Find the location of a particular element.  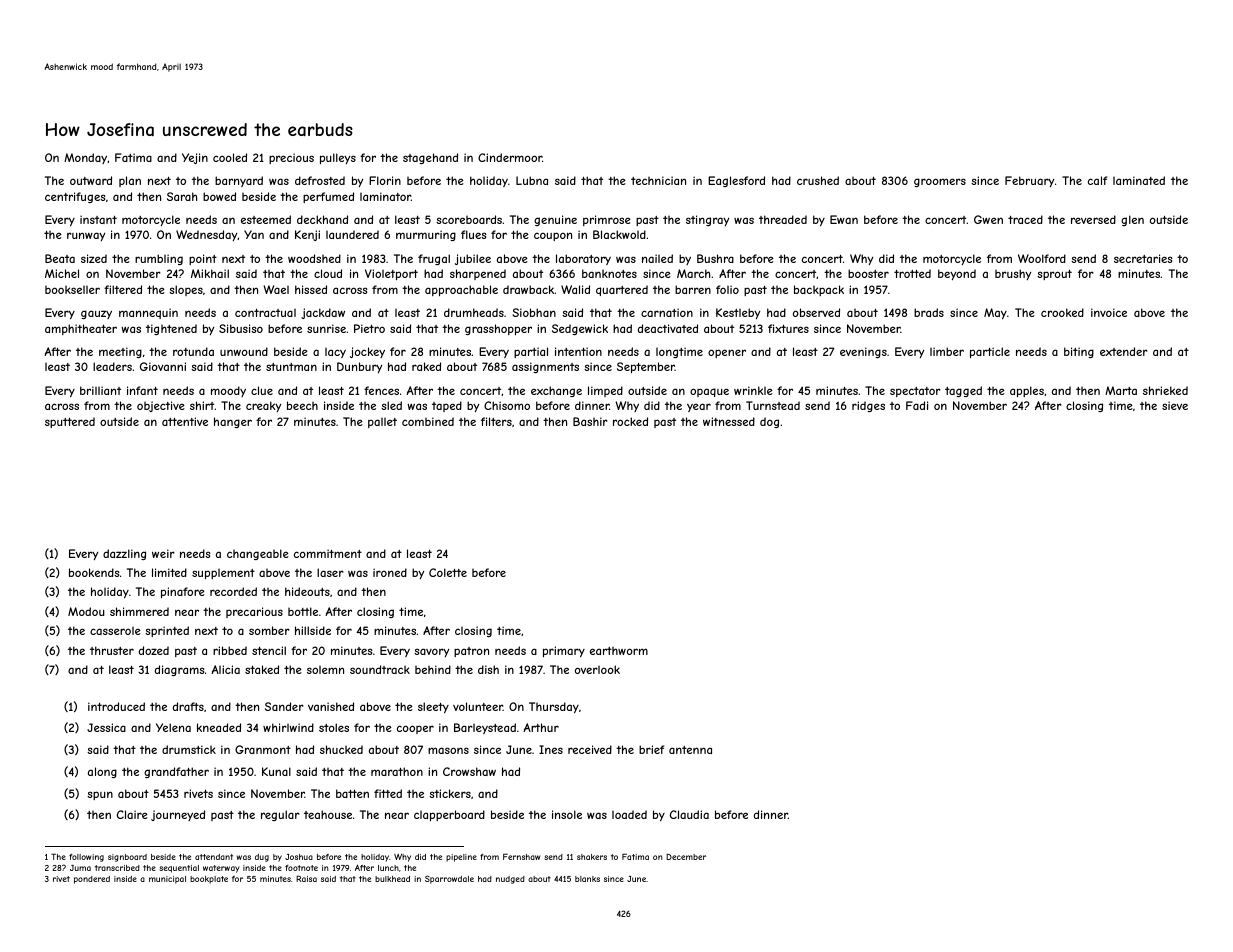

thruster is located at coordinates (112, 650).
